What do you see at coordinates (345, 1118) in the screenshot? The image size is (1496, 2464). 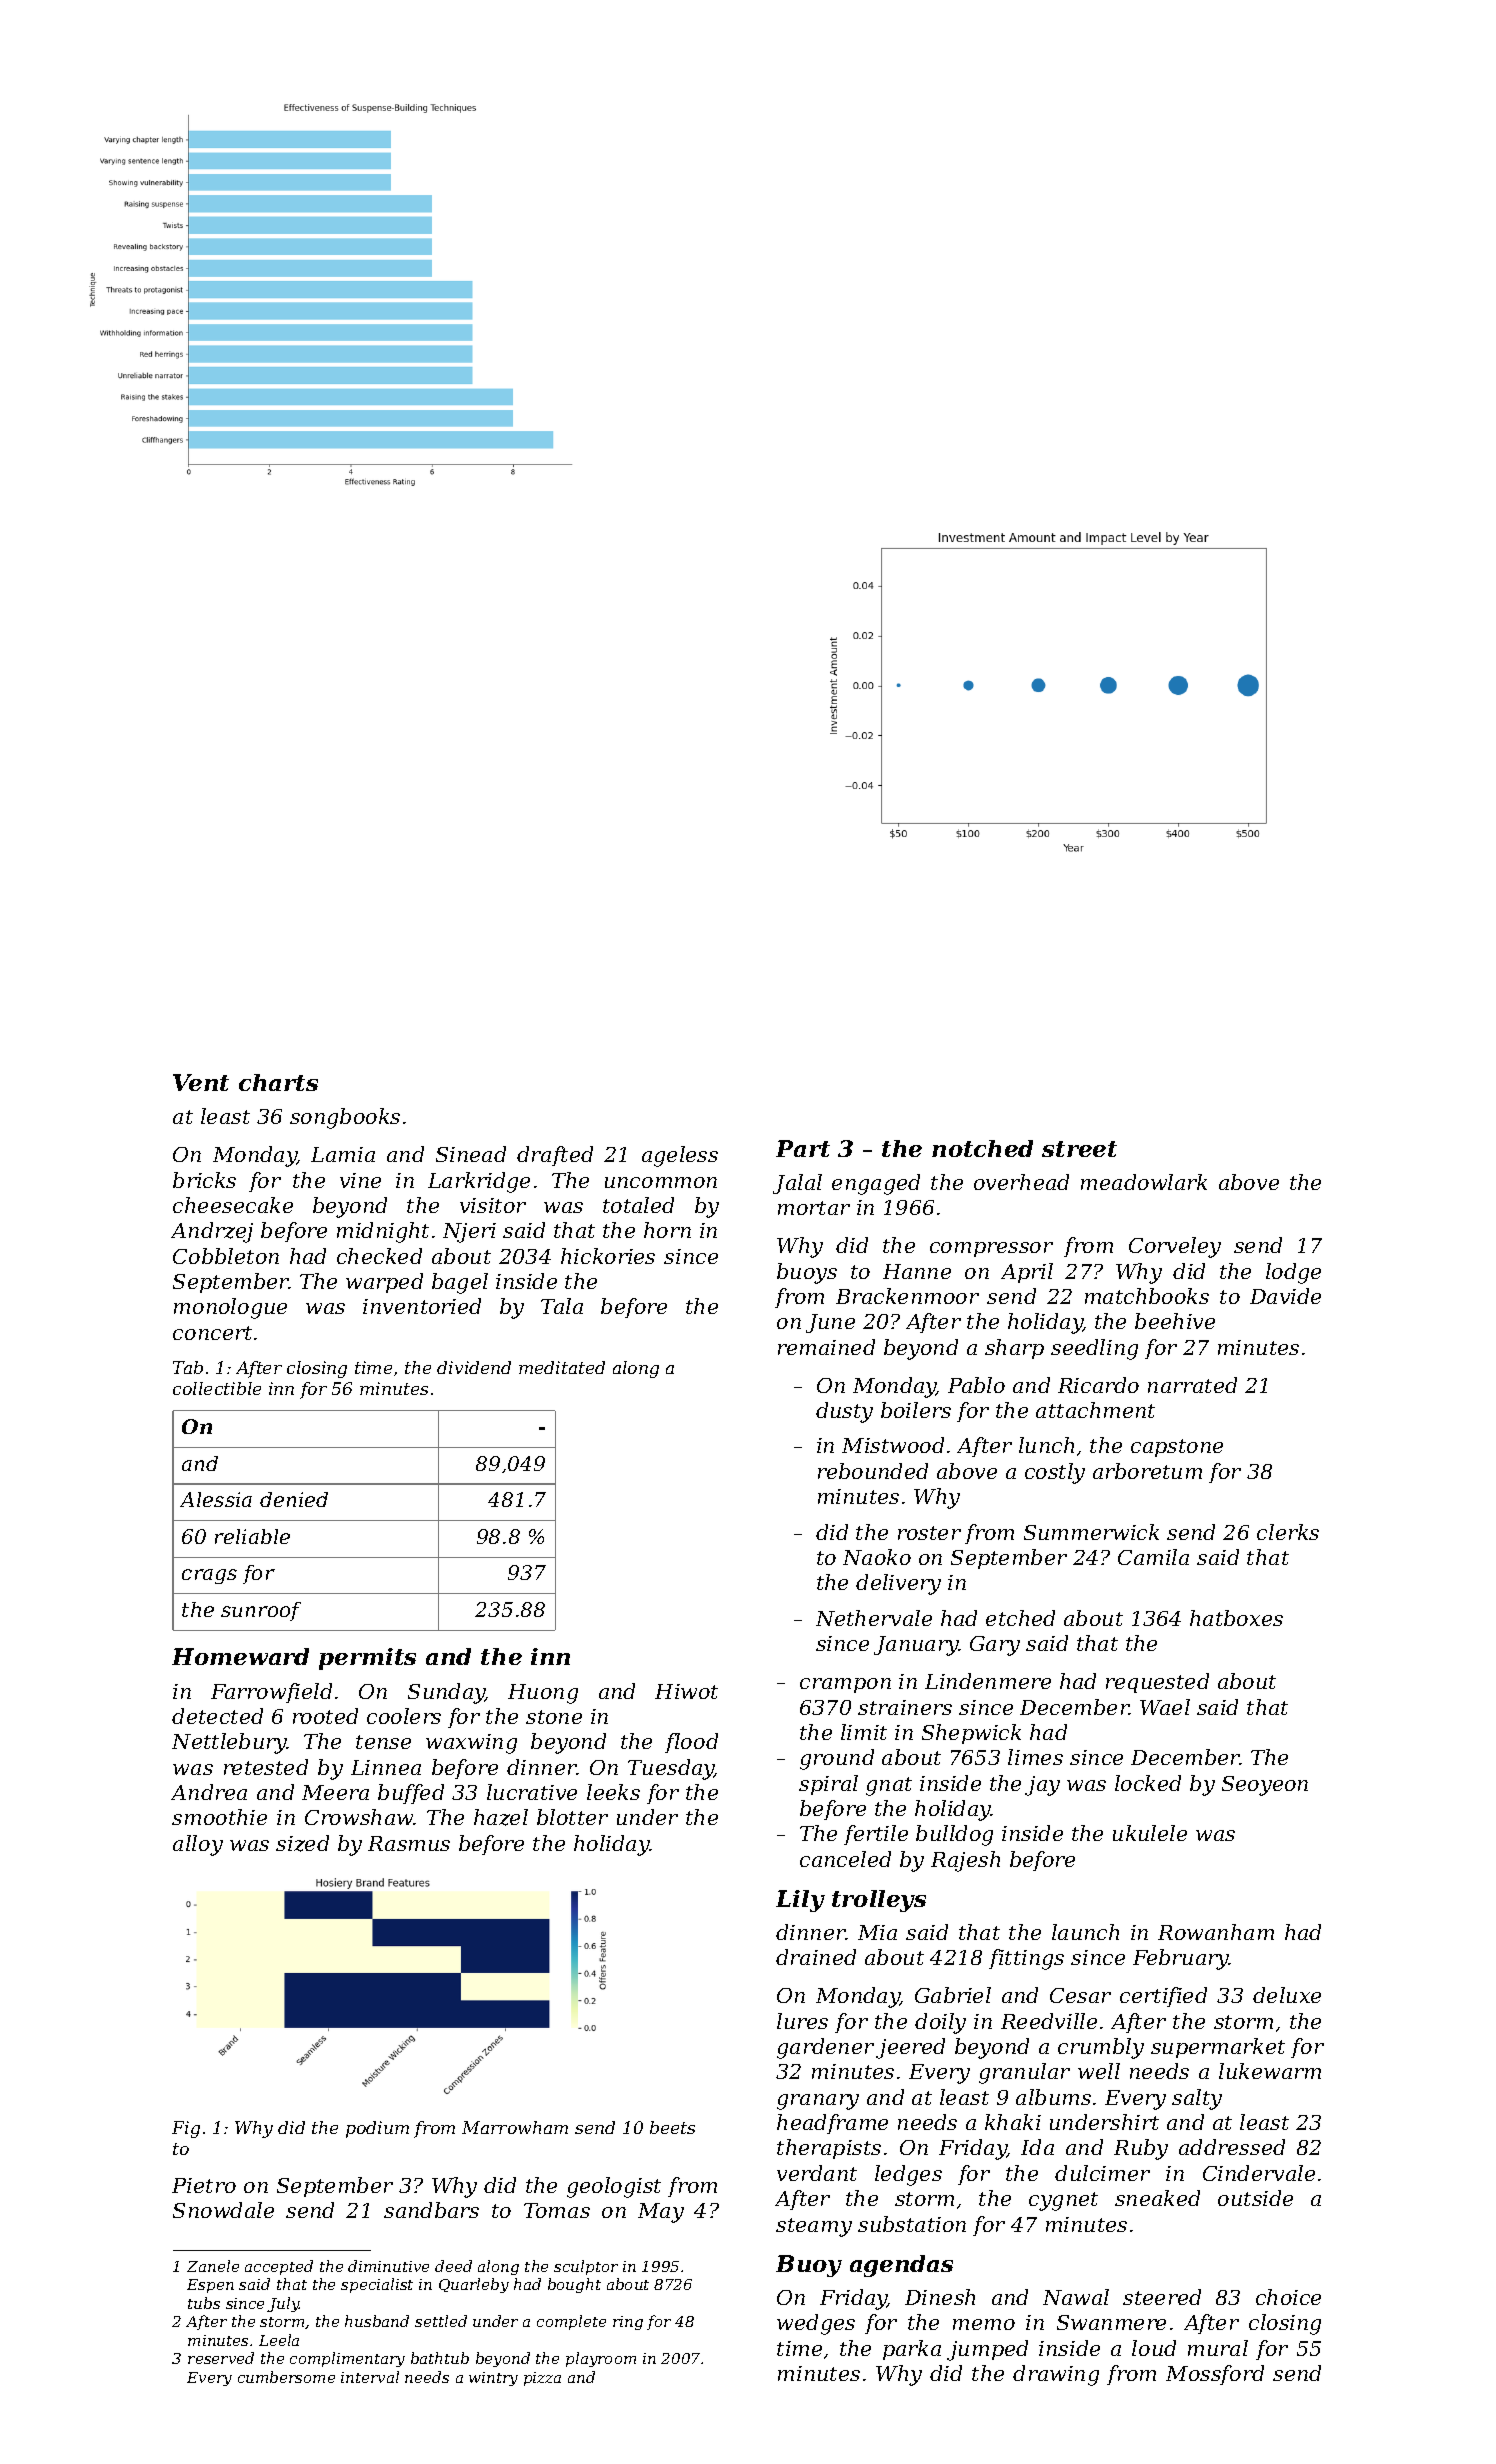 I see `songbooks` at bounding box center [345, 1118].
